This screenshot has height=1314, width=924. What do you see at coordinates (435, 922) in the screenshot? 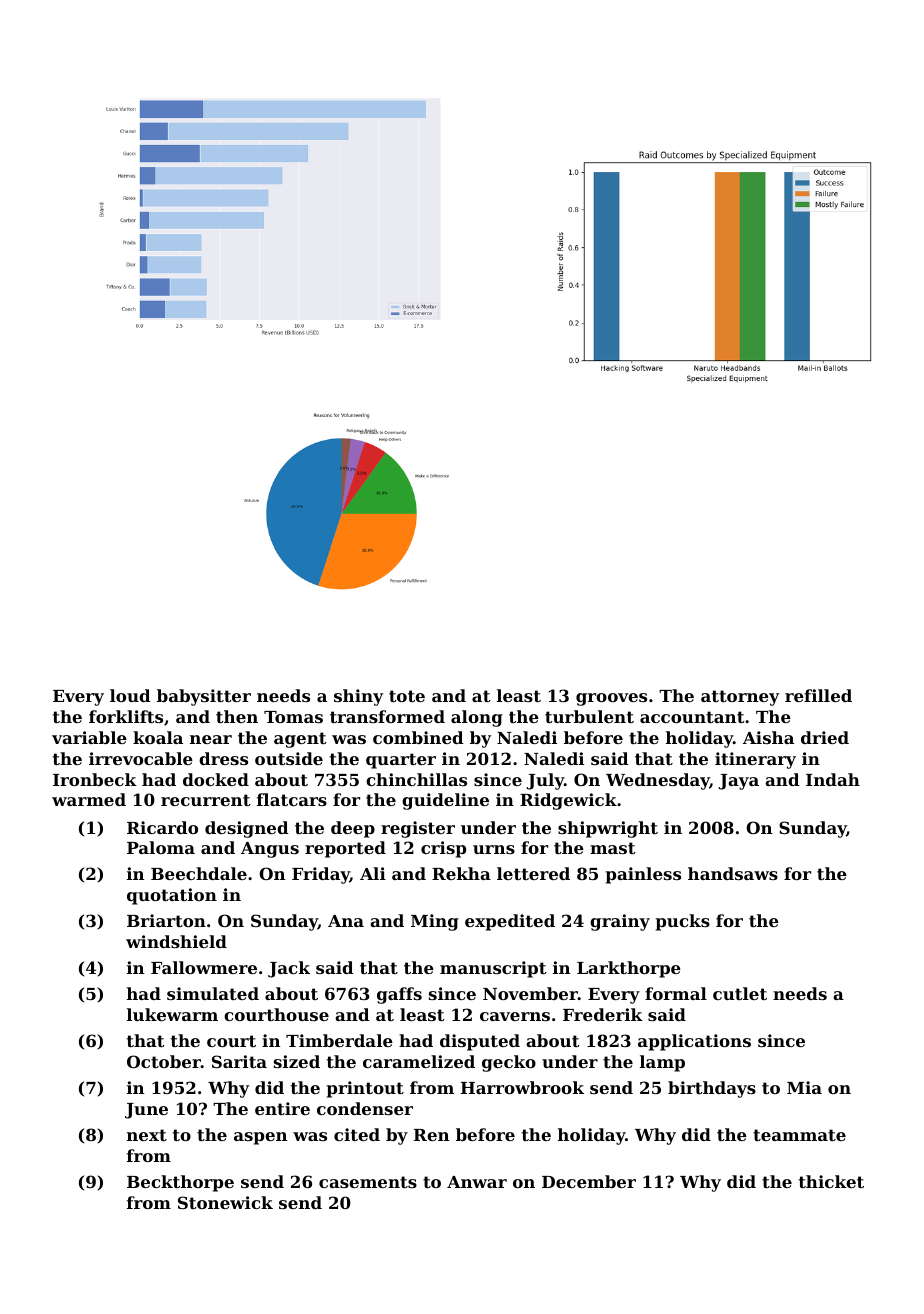
I see `Ming` at bounding box center [435, 922].
